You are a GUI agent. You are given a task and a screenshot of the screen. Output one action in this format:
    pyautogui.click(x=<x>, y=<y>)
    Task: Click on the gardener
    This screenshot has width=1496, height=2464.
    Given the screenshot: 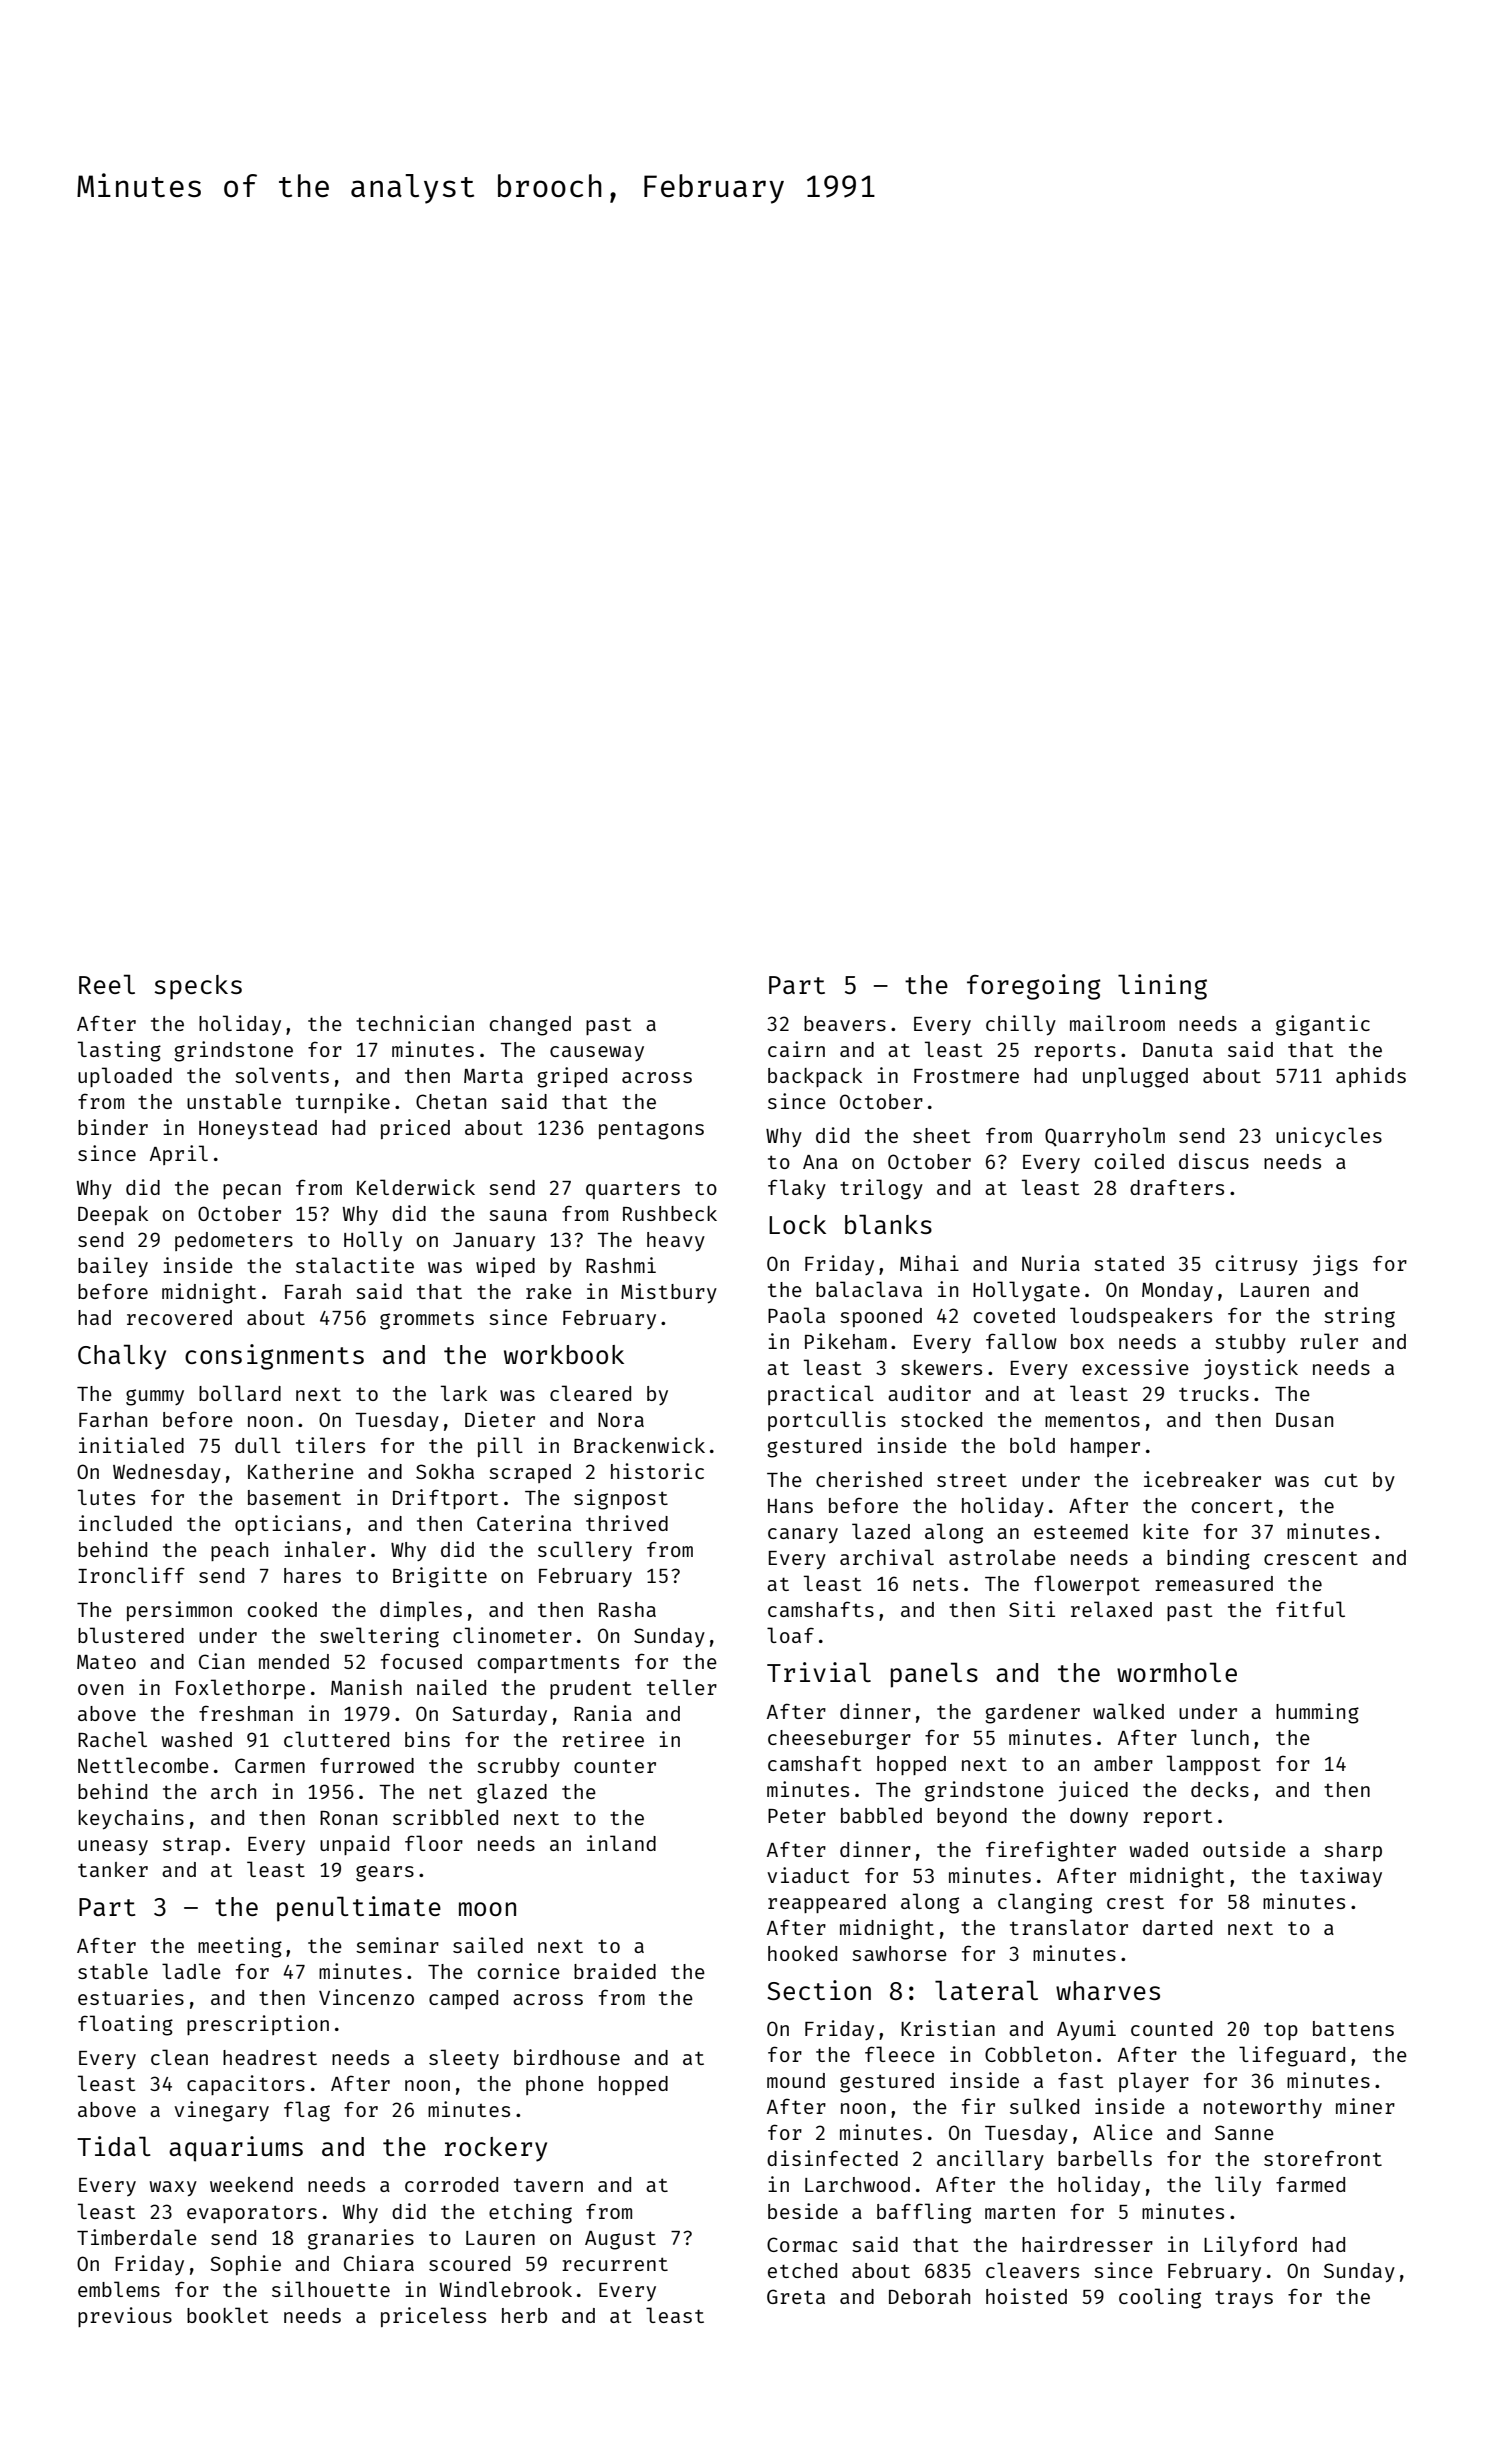 What is the action you would take?
    pyautogui.click(x=1032, y=1714)
